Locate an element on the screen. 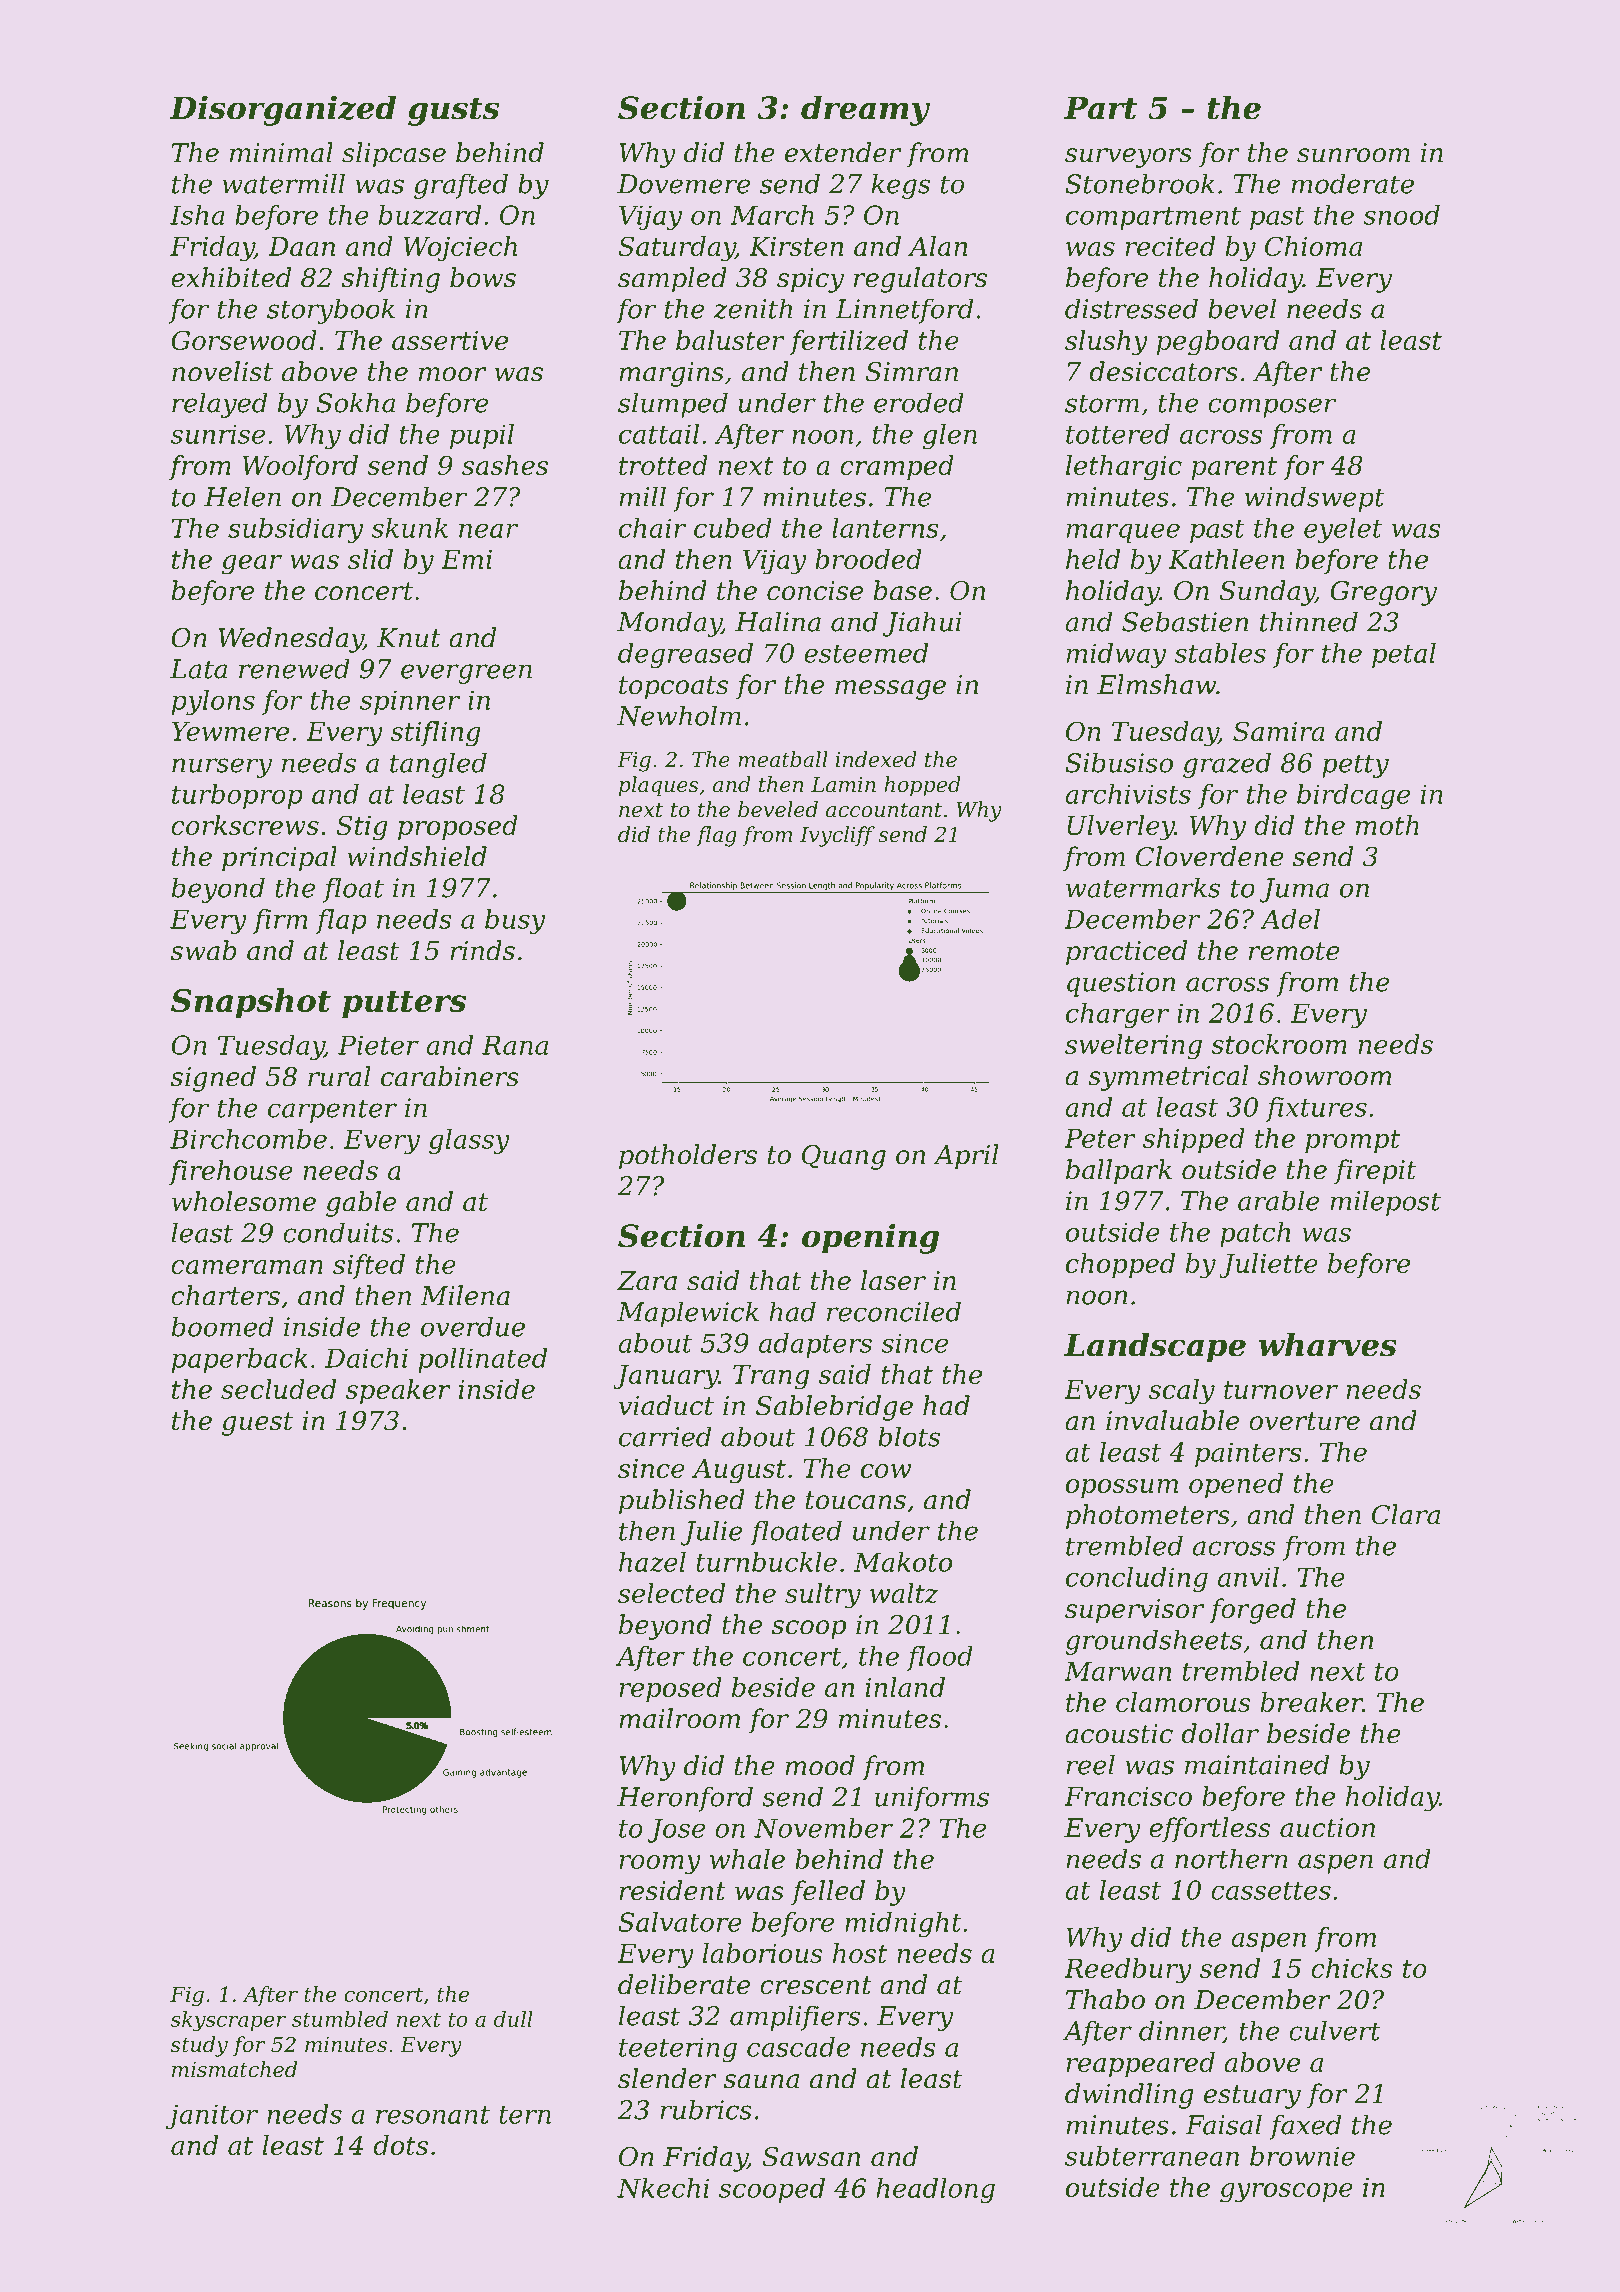 The image size is (1620, 2292). forged is located at coordinates (1252, 1611).
